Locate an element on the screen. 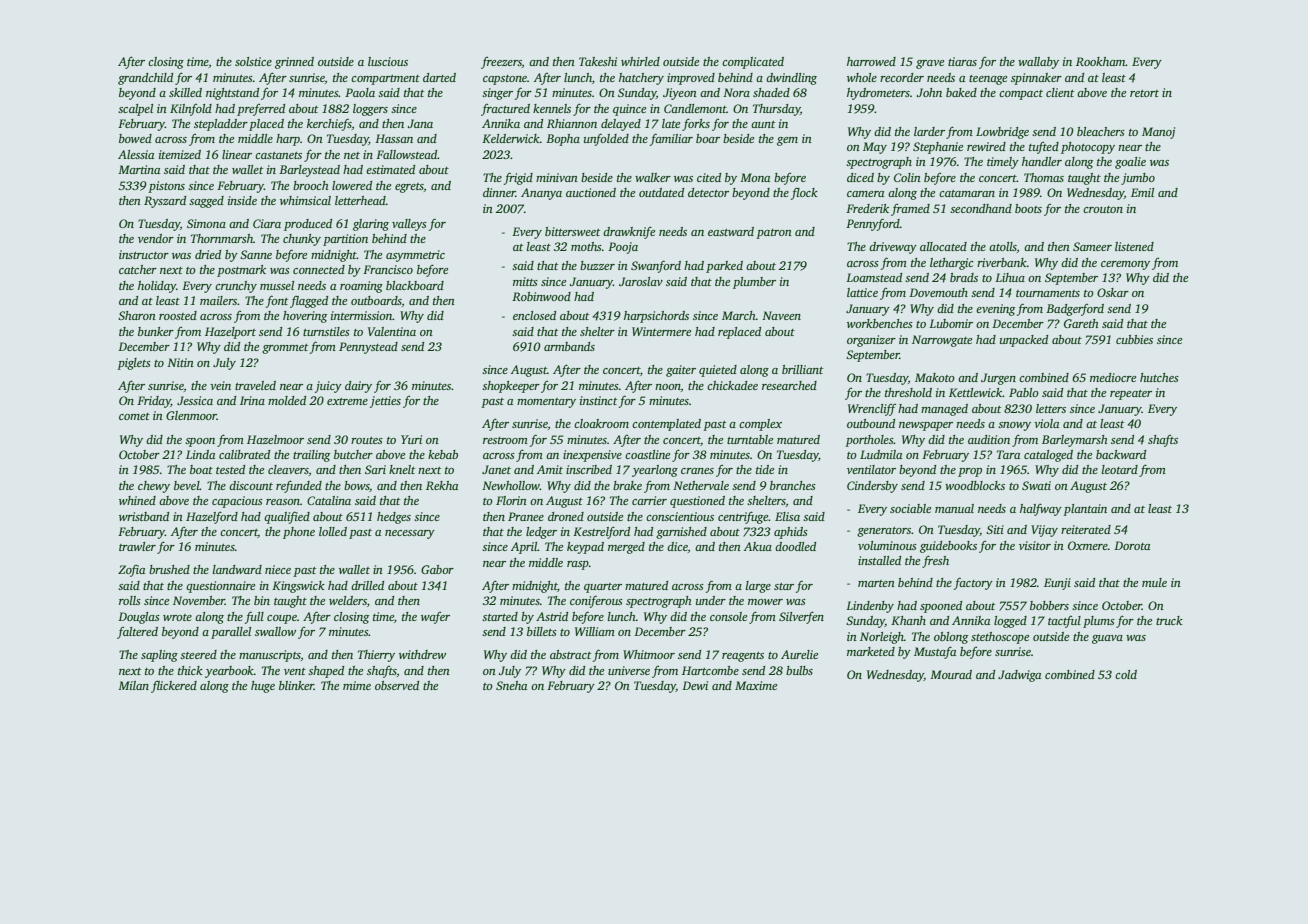 Image resolution: width=1308 pixels, height=924 pixels. Colin is located at coordinates (907, 177).
